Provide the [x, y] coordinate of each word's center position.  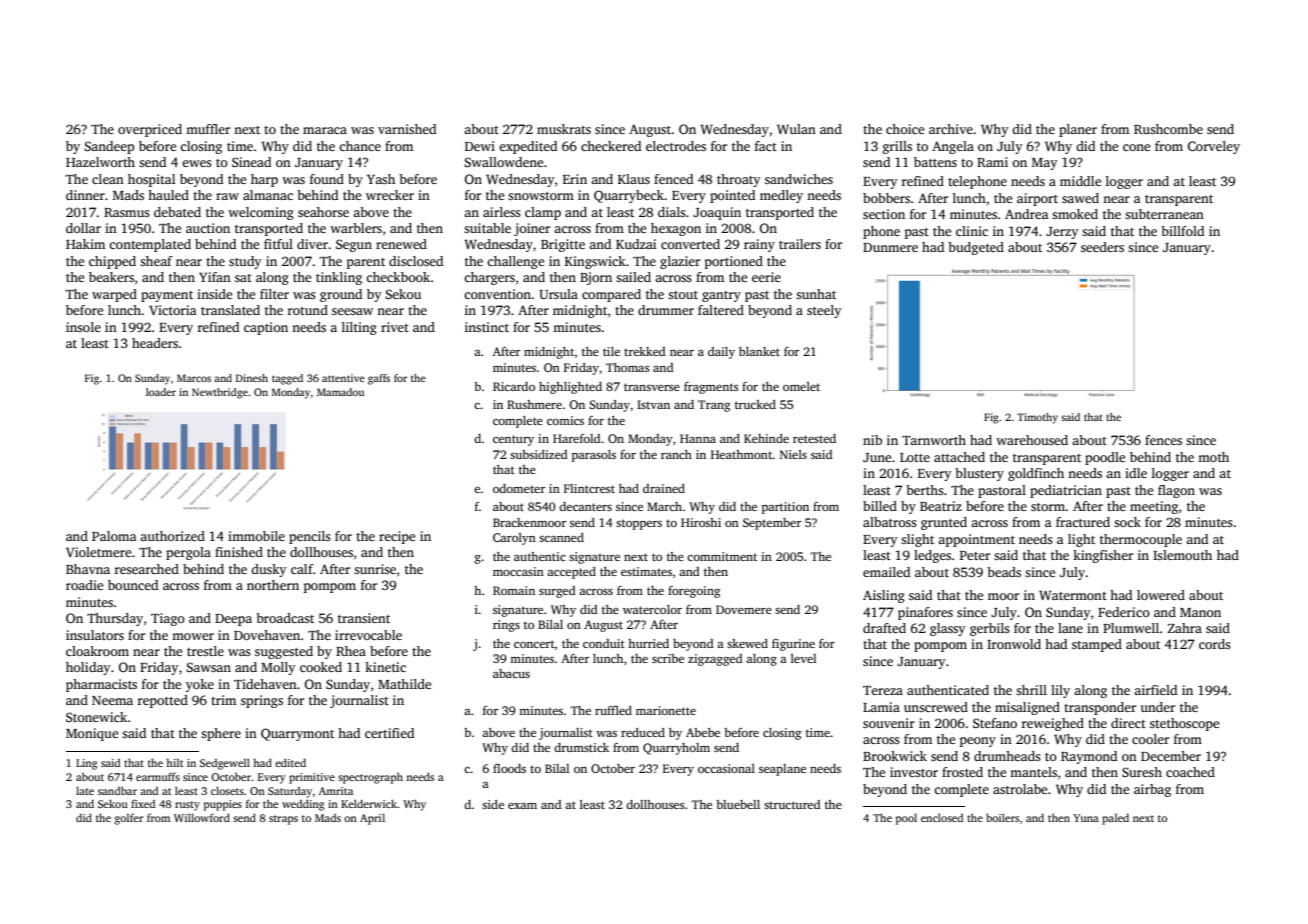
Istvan [653, 404]
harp [264, 180]
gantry [721, 296]
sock [1127, 522]
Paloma [114, 536]
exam [522, 806]
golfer [129, 819]
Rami [992, 162]
